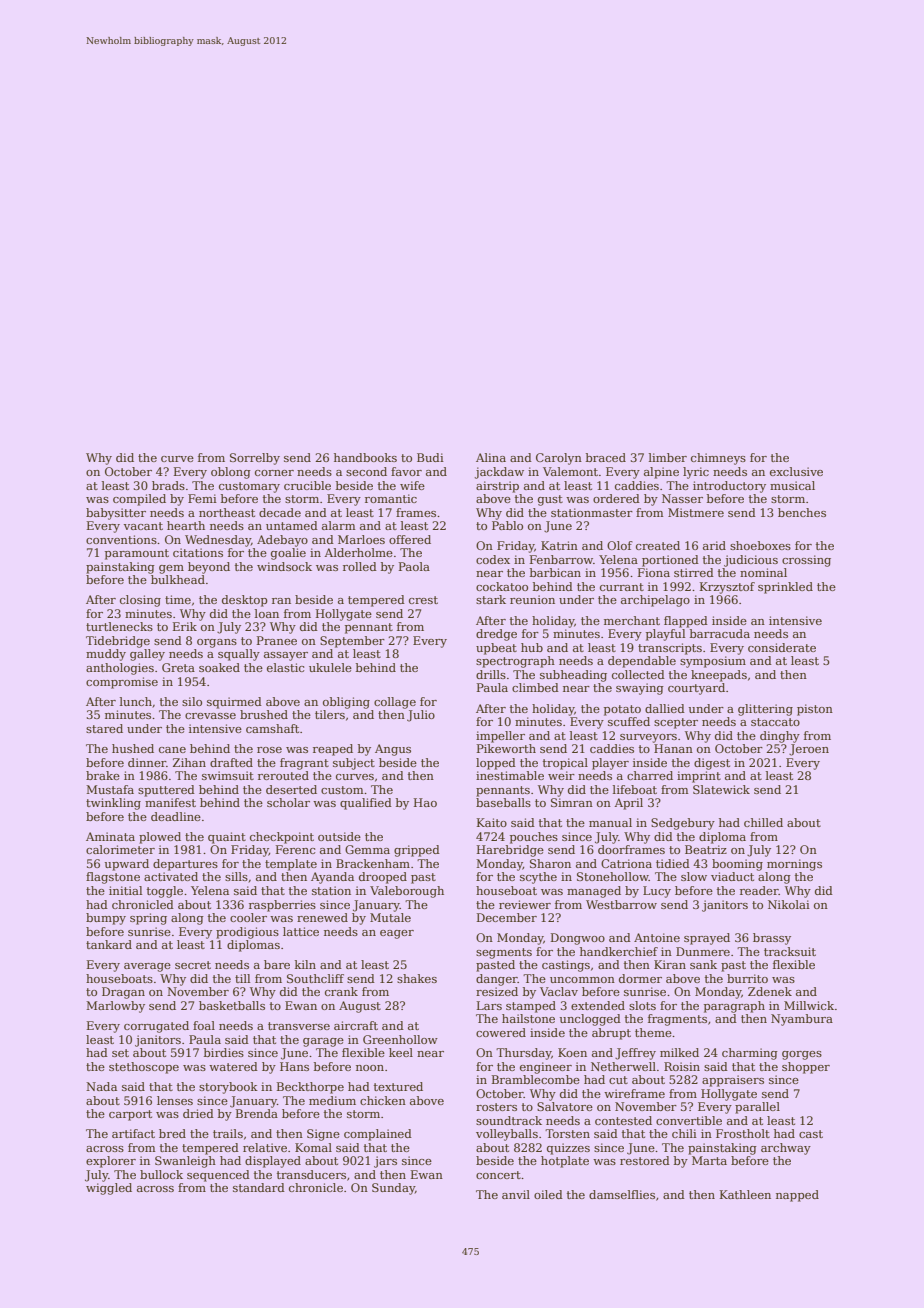 This image has width=924, height=1308. Describe the element at coordinates (684, 1133) in the image. I see `chili` at that location.
